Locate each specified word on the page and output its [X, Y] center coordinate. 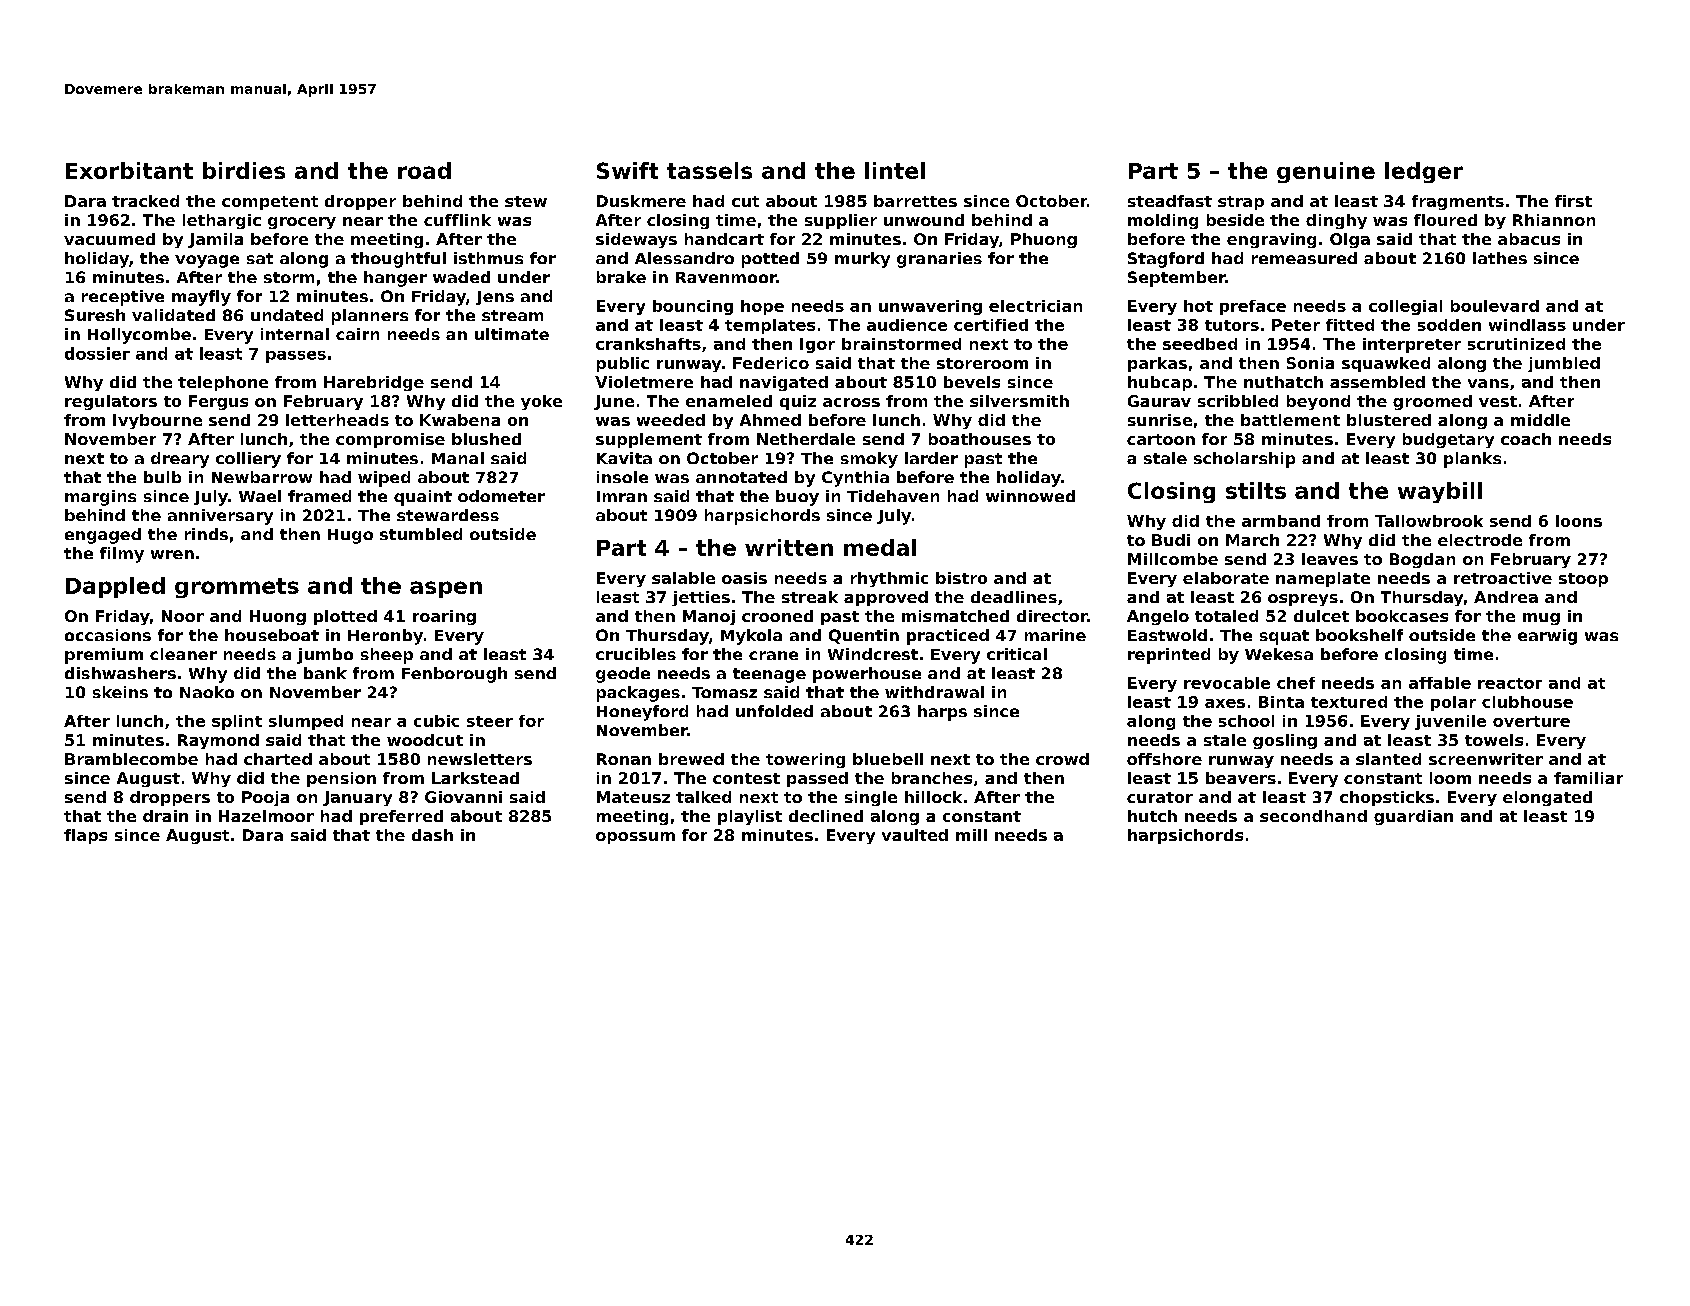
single [871, 798]
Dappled [115, 587]
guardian [1413, 817]
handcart [724, 239]
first [1573, 201]
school [1246, 721]
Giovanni [463, 797]
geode [623, 675]
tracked [145, 201]
